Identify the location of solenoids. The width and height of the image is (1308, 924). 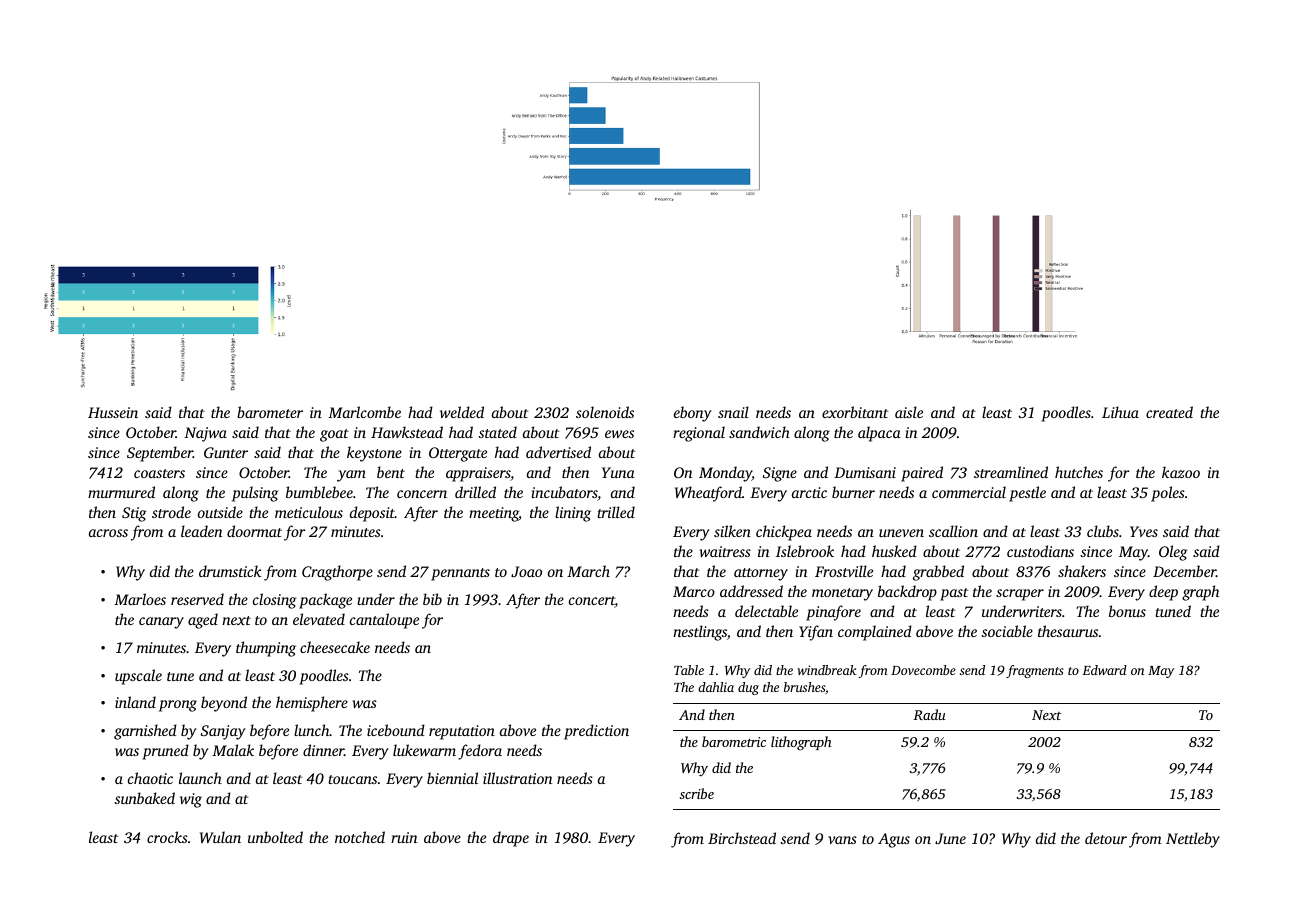
(605, 412).
